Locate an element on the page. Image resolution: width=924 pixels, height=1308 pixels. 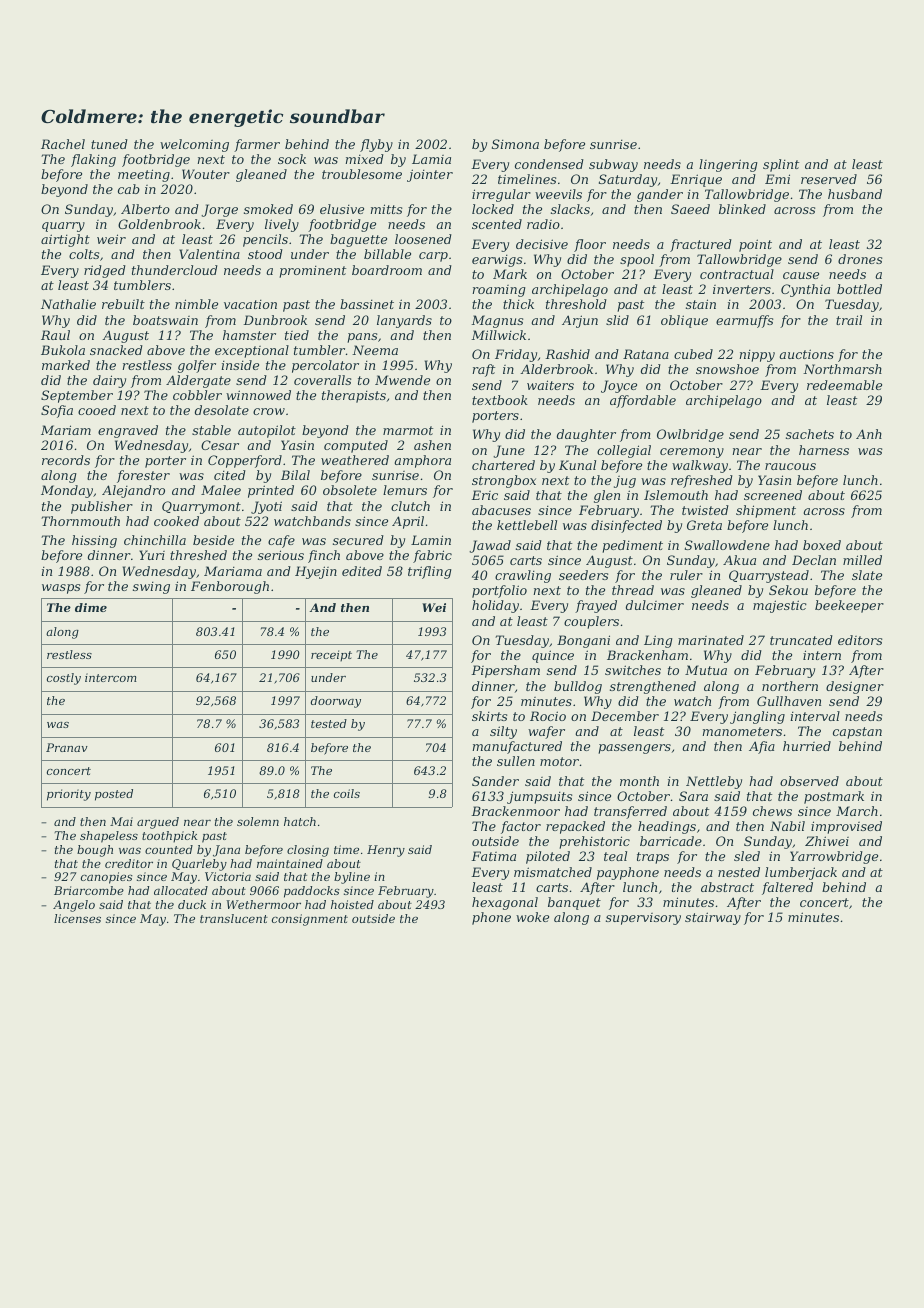
therapists is located at coordinates (354, 396).
